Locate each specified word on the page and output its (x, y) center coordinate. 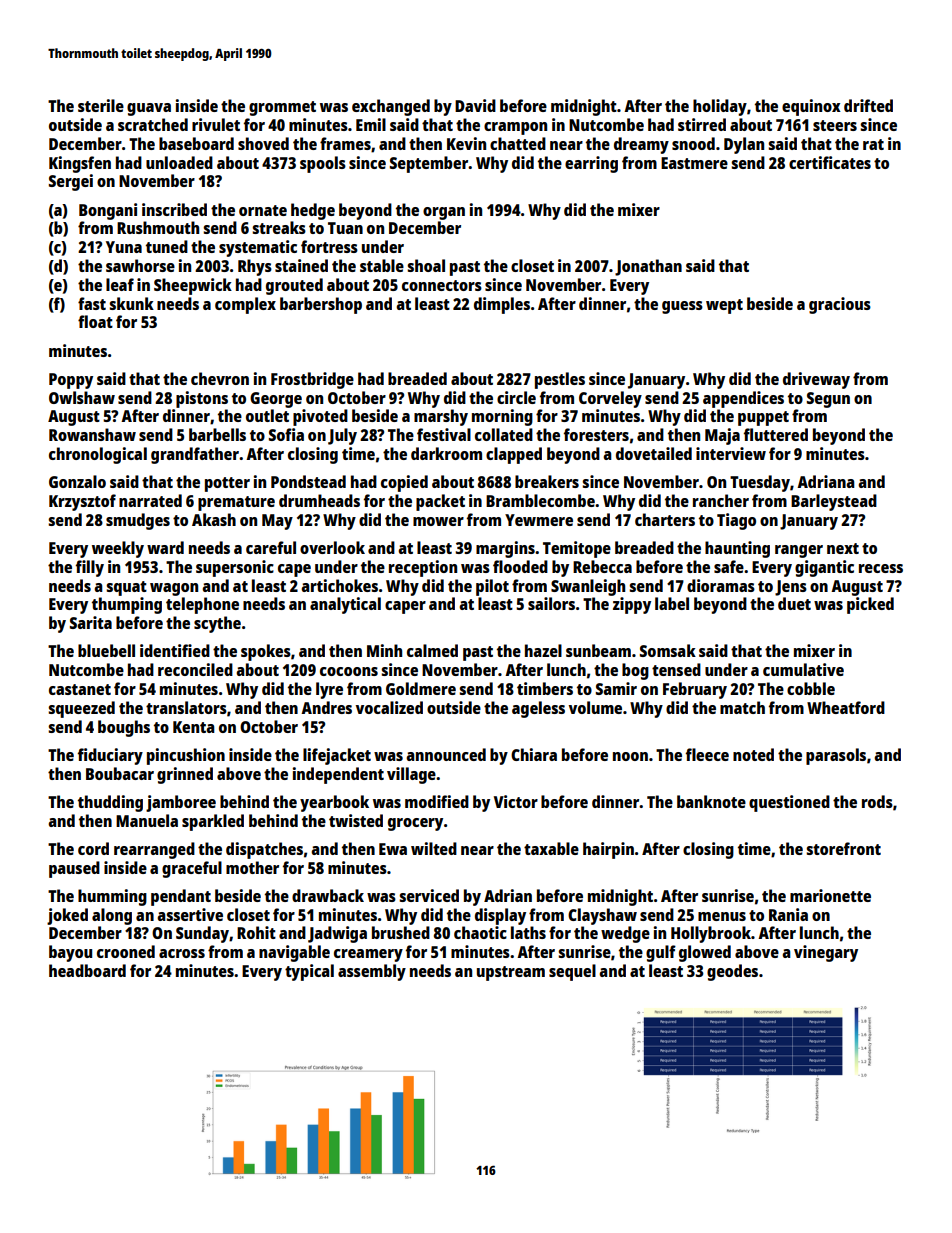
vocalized (389, 707)
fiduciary (110, 756)
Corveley (610, 399)
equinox (811, 107)
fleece (707, 754)
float (95, 321)
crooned (126, 951)
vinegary (826, 953)
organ (444, 213)
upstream (511, 973)
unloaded (179, 162)
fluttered (776, 434)
